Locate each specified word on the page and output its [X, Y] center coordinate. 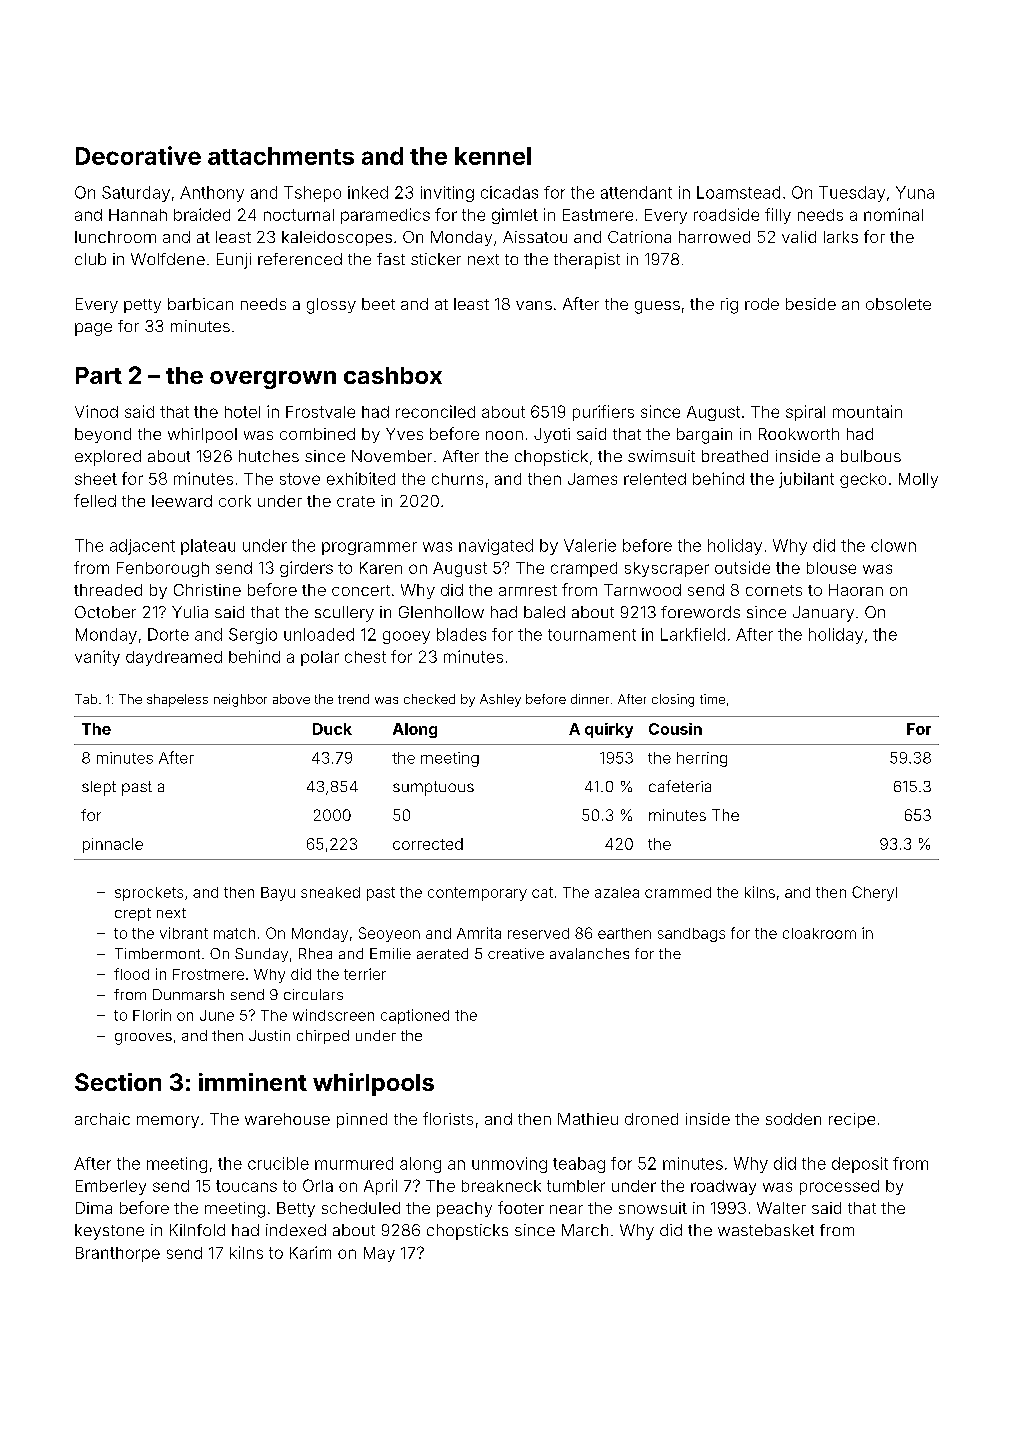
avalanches [589, 953]
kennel [493, 156]
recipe [852, 1120]
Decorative [138, 155]
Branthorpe [118, 1254]
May [379, 1254]
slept [99, 788]
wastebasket [766, 1230]
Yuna [915, 192]
